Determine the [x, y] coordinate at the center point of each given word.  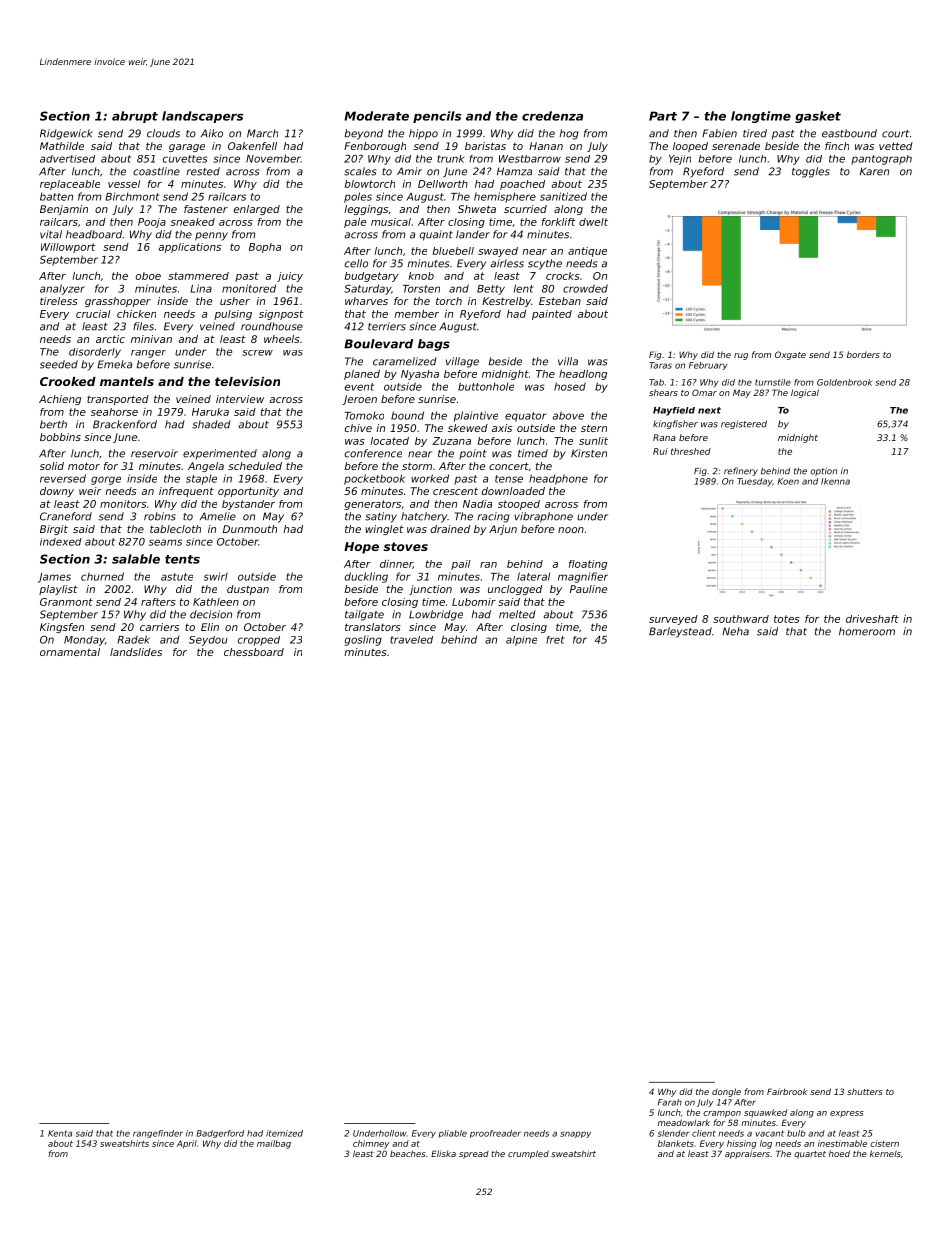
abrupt [135, 117]
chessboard [254, 652]
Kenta [60, 1133]
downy [57, 492]
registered [744, 424]
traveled [411, 640]
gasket [818, 117]
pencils [437, 117]
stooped [519, 505]
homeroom [867, 631]
